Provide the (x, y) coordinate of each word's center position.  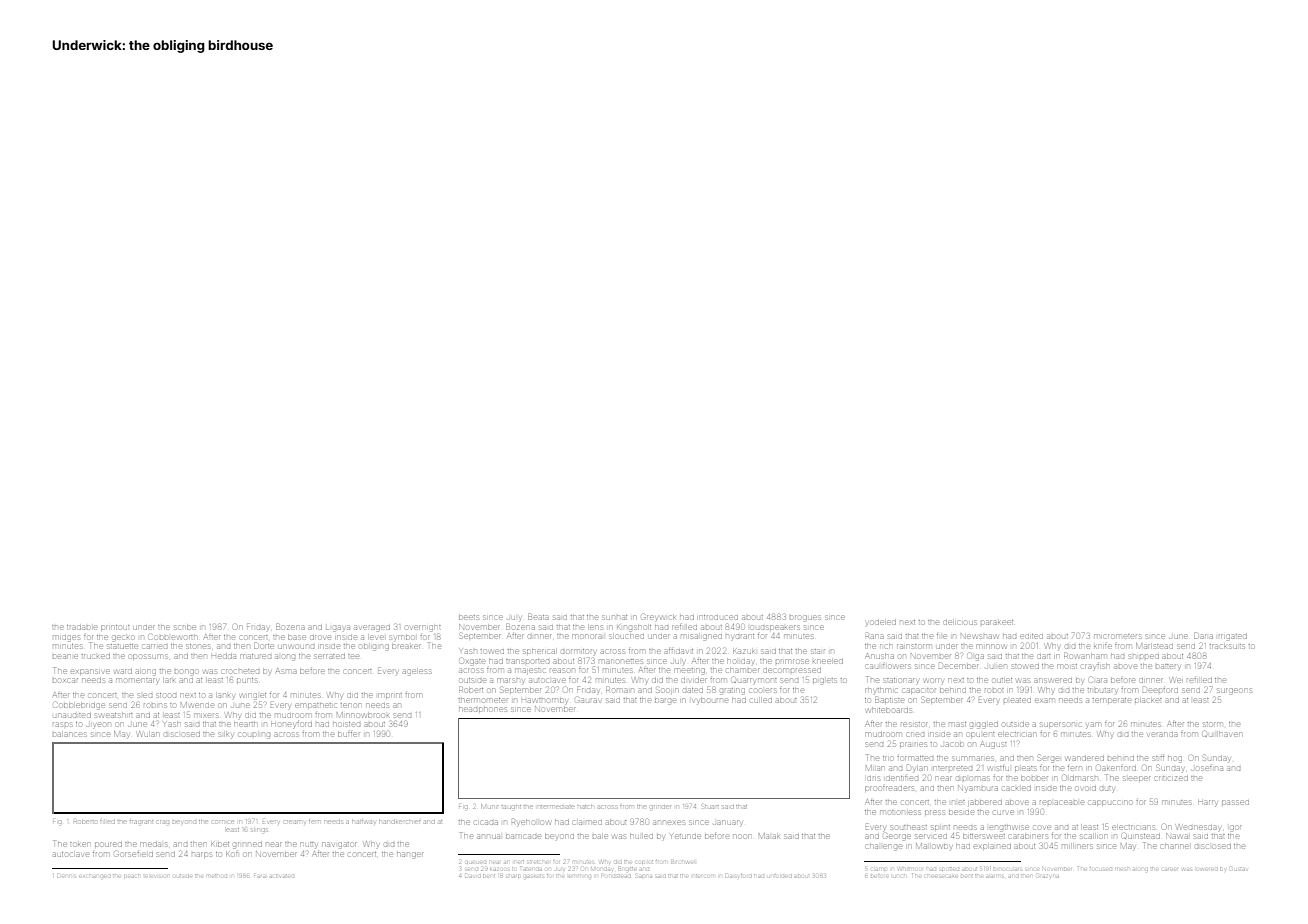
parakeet (997, 622)
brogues (805, 617)
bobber (1034, 778)
